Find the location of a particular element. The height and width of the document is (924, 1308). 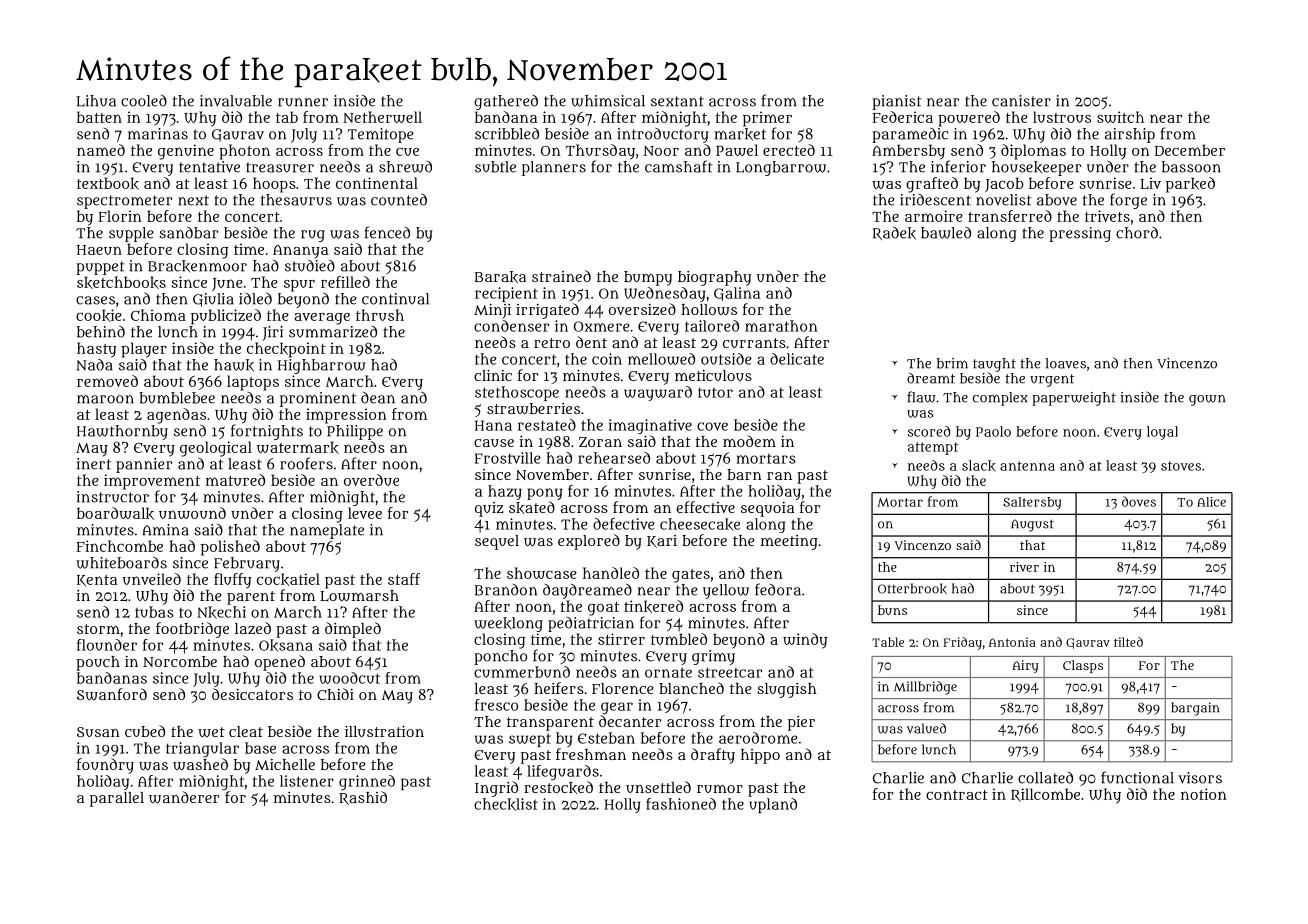

wayward is located at coordinates (658, 393).
